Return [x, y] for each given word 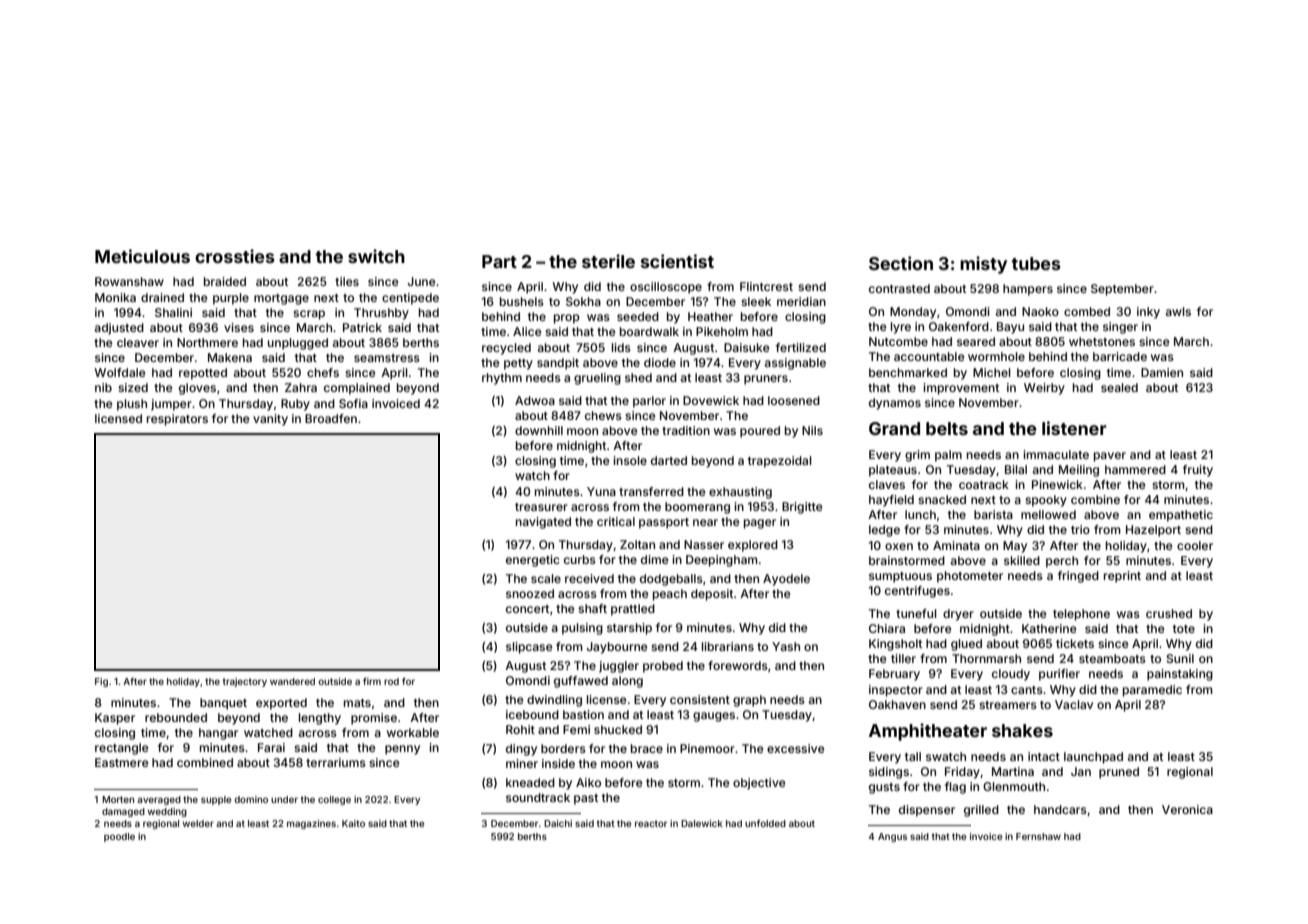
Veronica [1187, 809]
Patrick [362, 327]
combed [1087, 311]
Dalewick [702, 823]
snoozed [530, 593]
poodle [119, 837]
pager [760, 524]
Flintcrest [766, 286]
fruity [1198, 471]
